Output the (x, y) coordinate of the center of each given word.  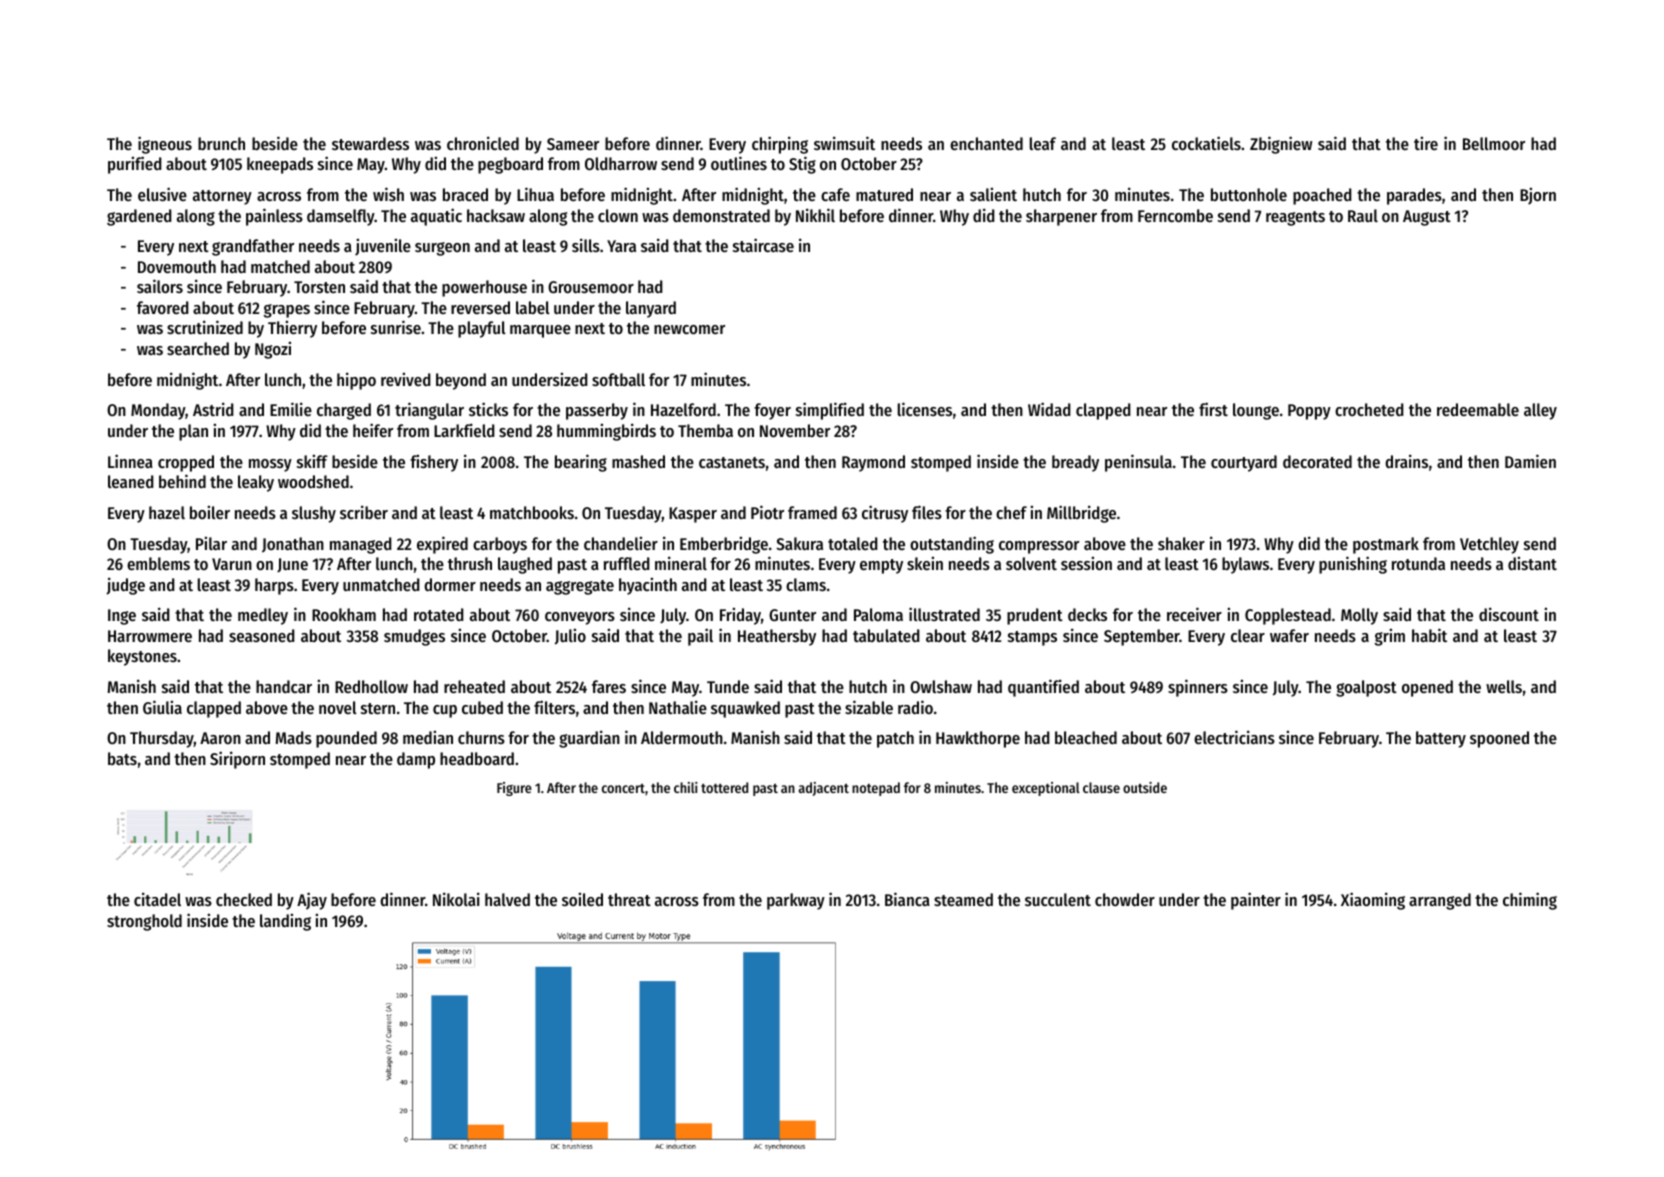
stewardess (370, 143)
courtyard (1244, 463)
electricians (1234, 737)
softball (618, 379)
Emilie (291, 409)
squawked (745, 709)
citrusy (885, 514)
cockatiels (1206, 143)
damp (416, 760)
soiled (582, 899)
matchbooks (532, 512)
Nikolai (456, 899)
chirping (780, 145)
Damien (1530, 461)
